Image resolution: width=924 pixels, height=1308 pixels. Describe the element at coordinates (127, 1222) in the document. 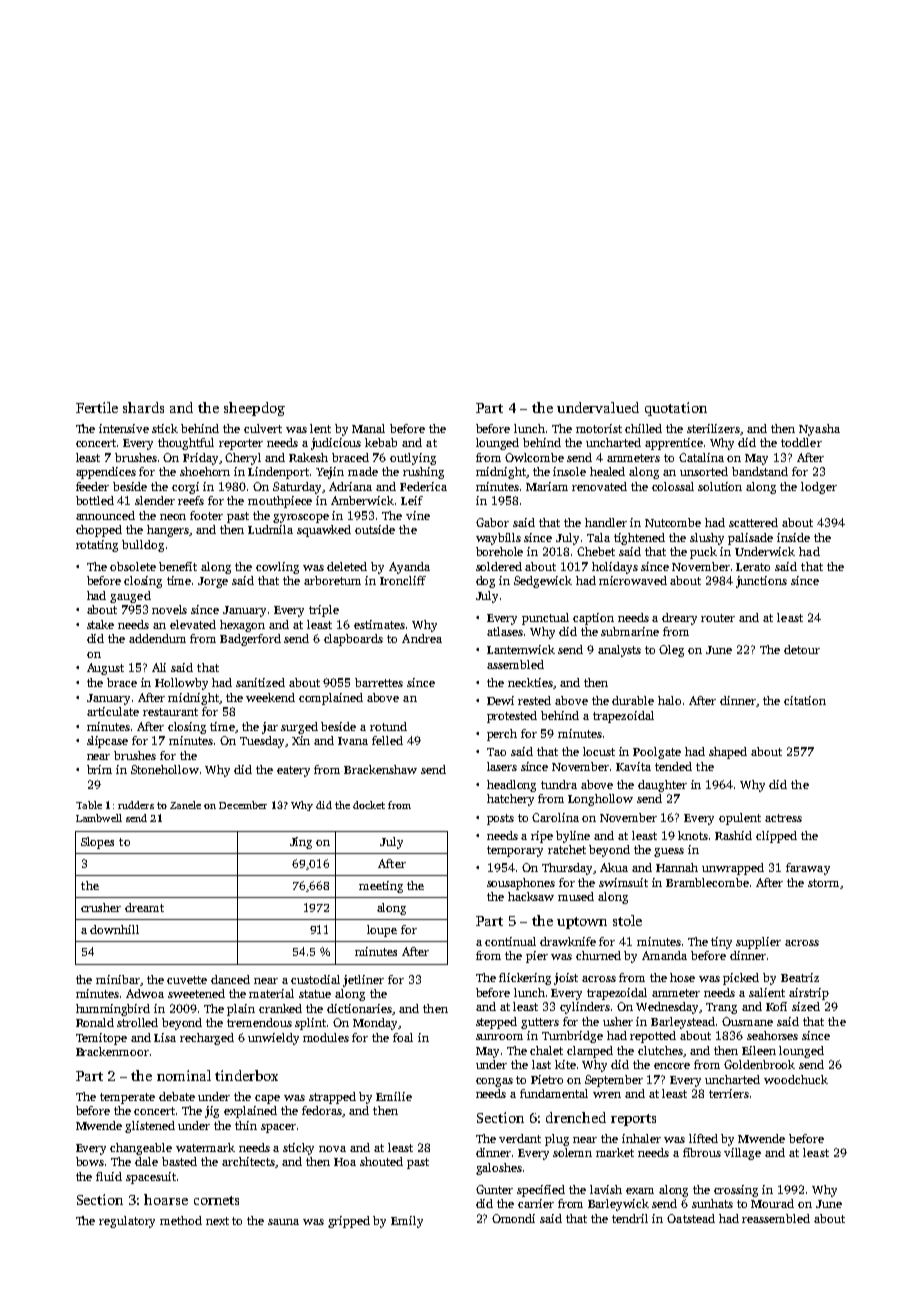

I see `regulatory` at that location.
